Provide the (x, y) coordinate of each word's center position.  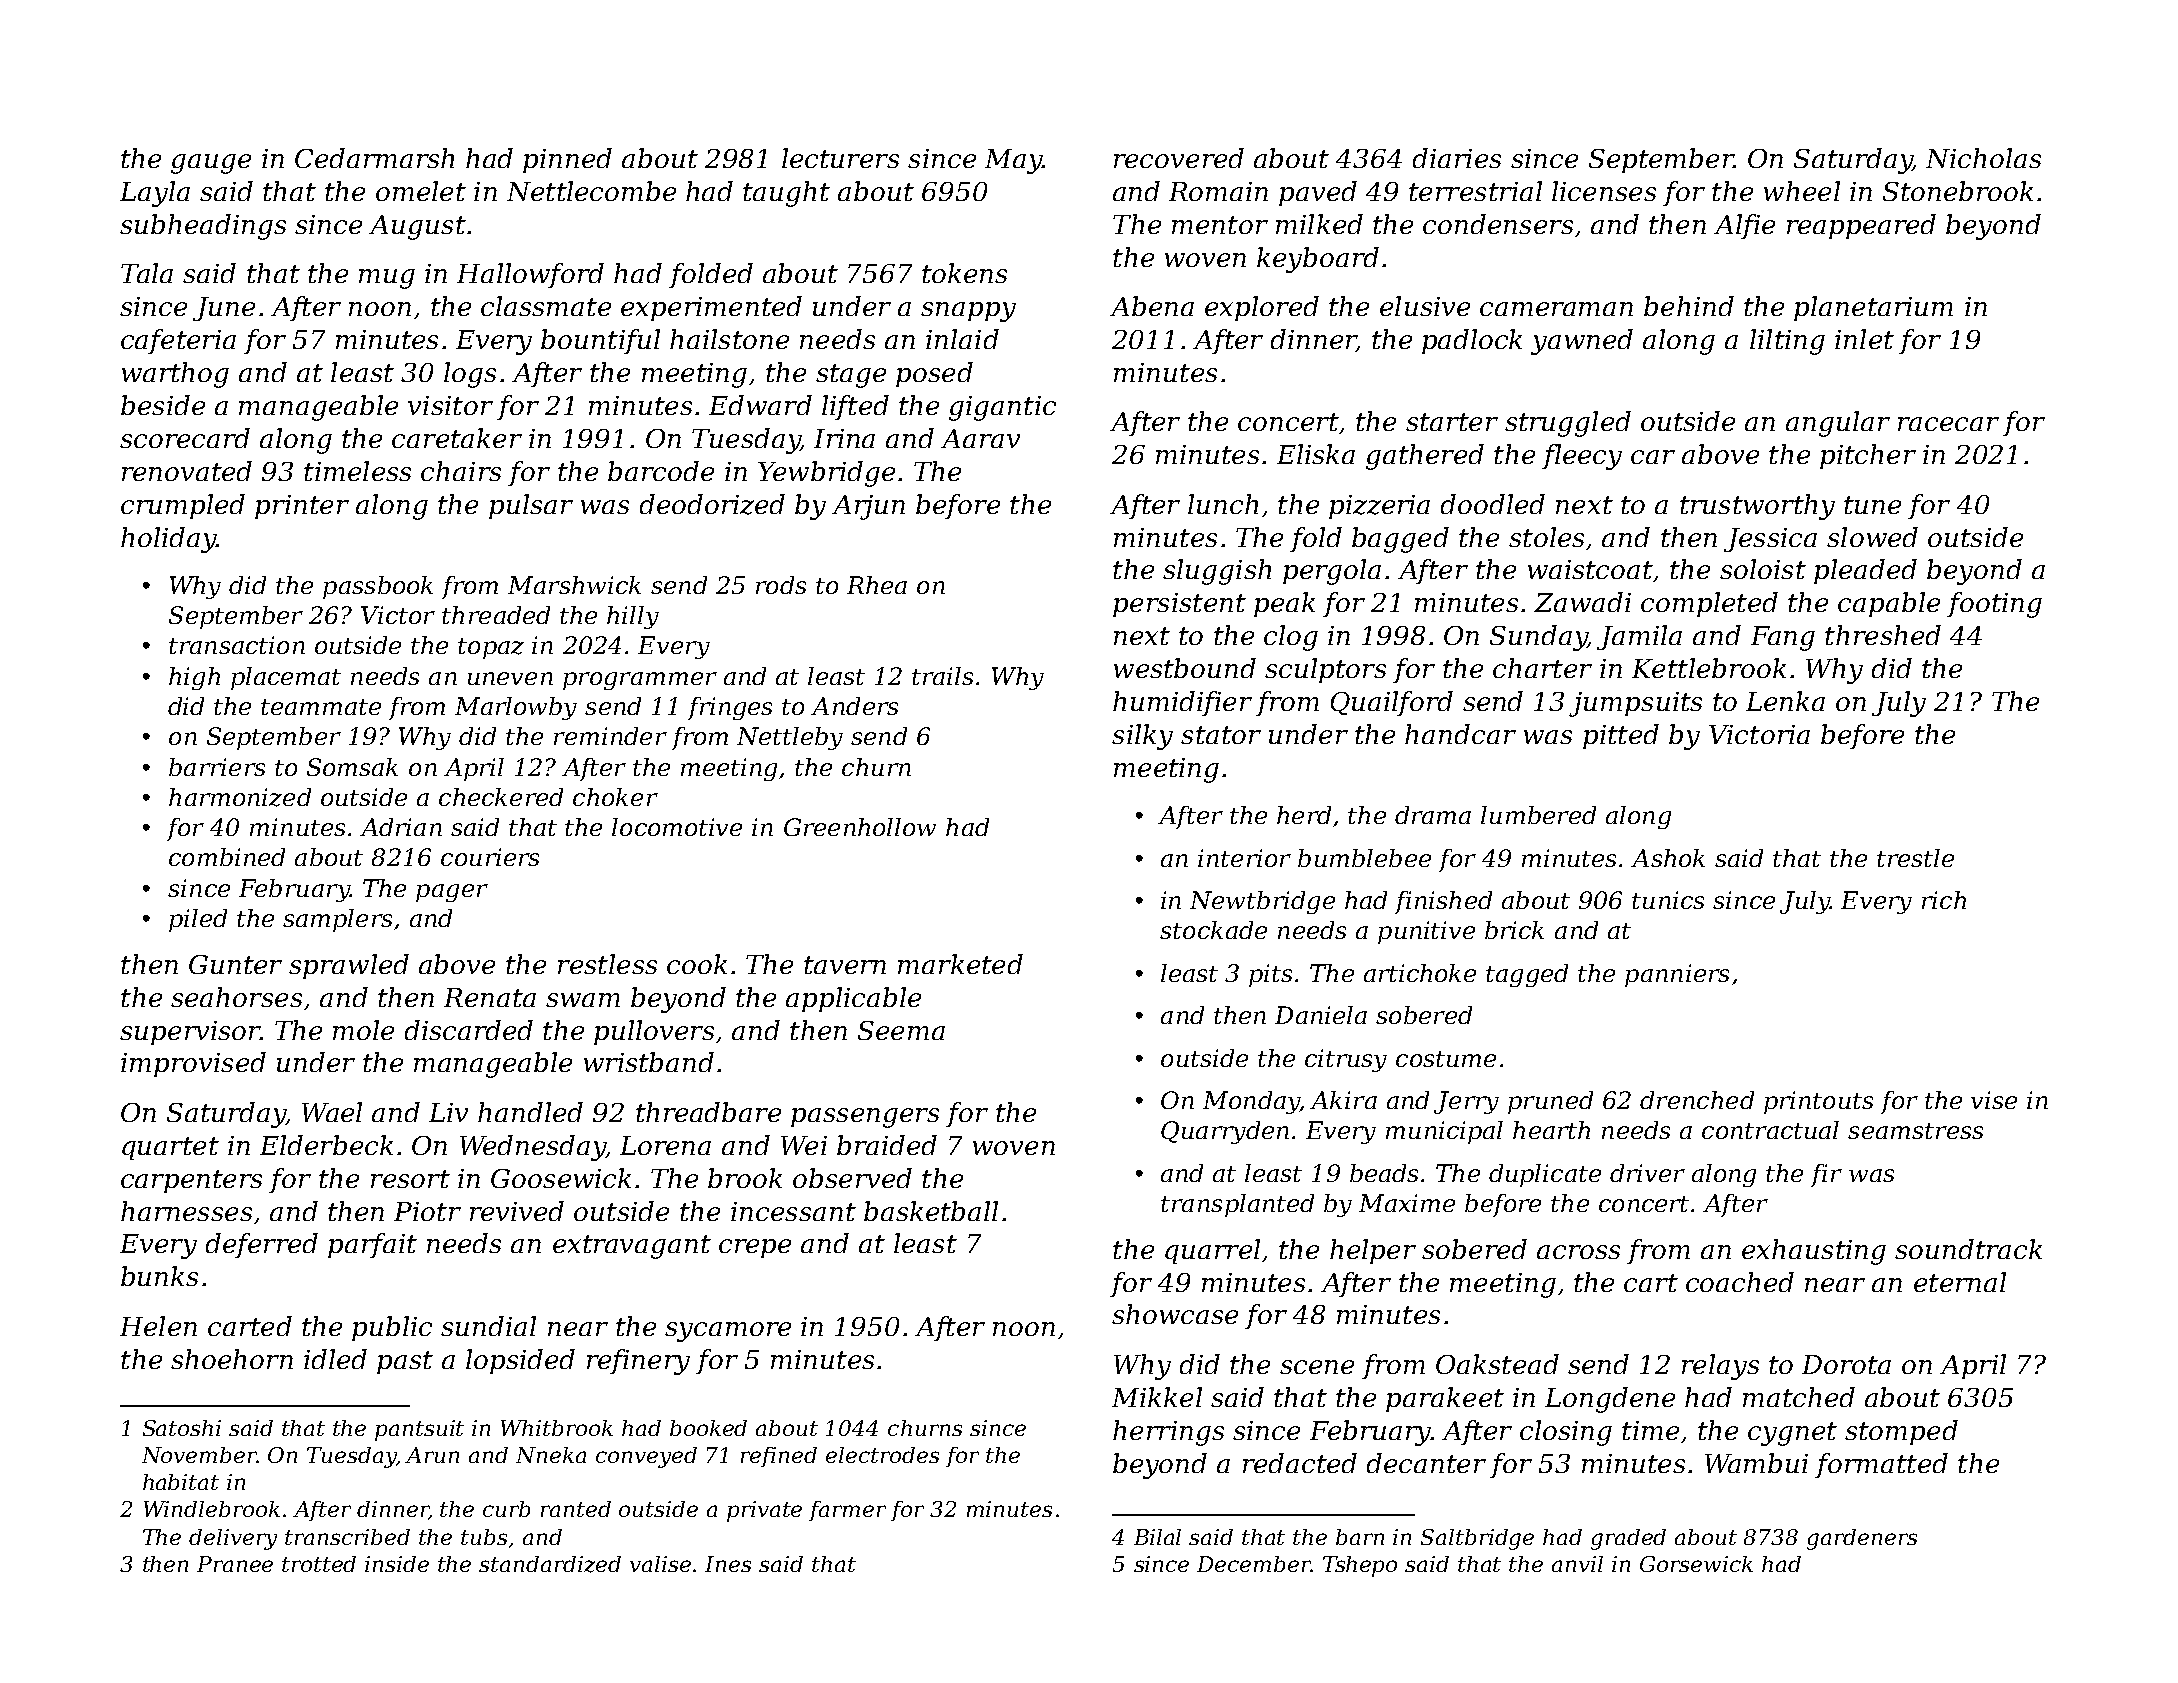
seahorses (236, 997)
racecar (1948, 424)
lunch (1223, 504)
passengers (865, 1118)
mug (387, 279)
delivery (233, 1539)
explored (1262, 308)
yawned (1582, 342)
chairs (461, 471)
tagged (1527, 975)
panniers (1677, 975)
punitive (1426, 932)
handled (530, 1112)
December (1254, 1564)
